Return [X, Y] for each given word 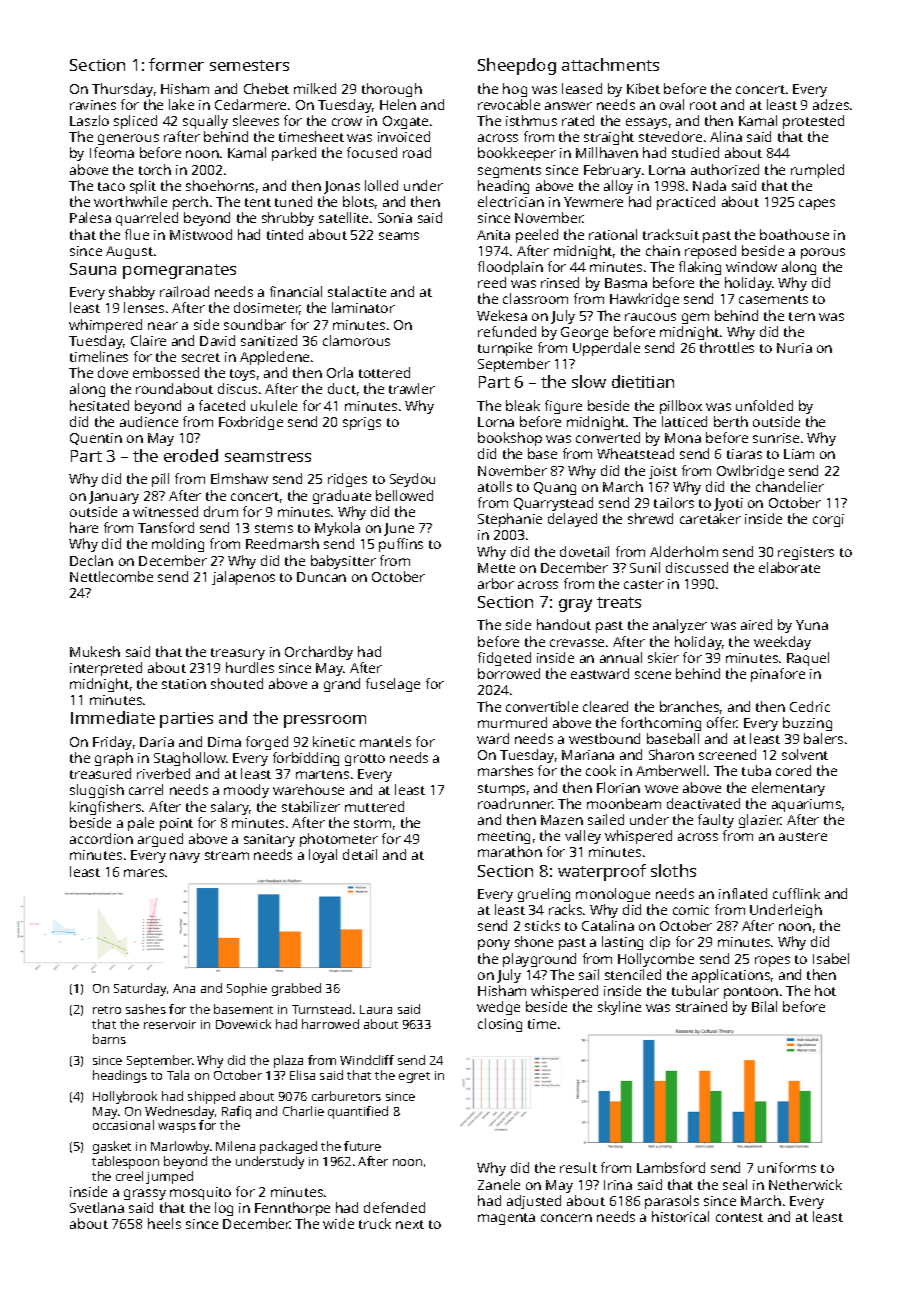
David [217, 340]
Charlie [303, 1111]
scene [653, 675]
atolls [495, 486]
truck [375, 1223]
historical [680, 1216]
